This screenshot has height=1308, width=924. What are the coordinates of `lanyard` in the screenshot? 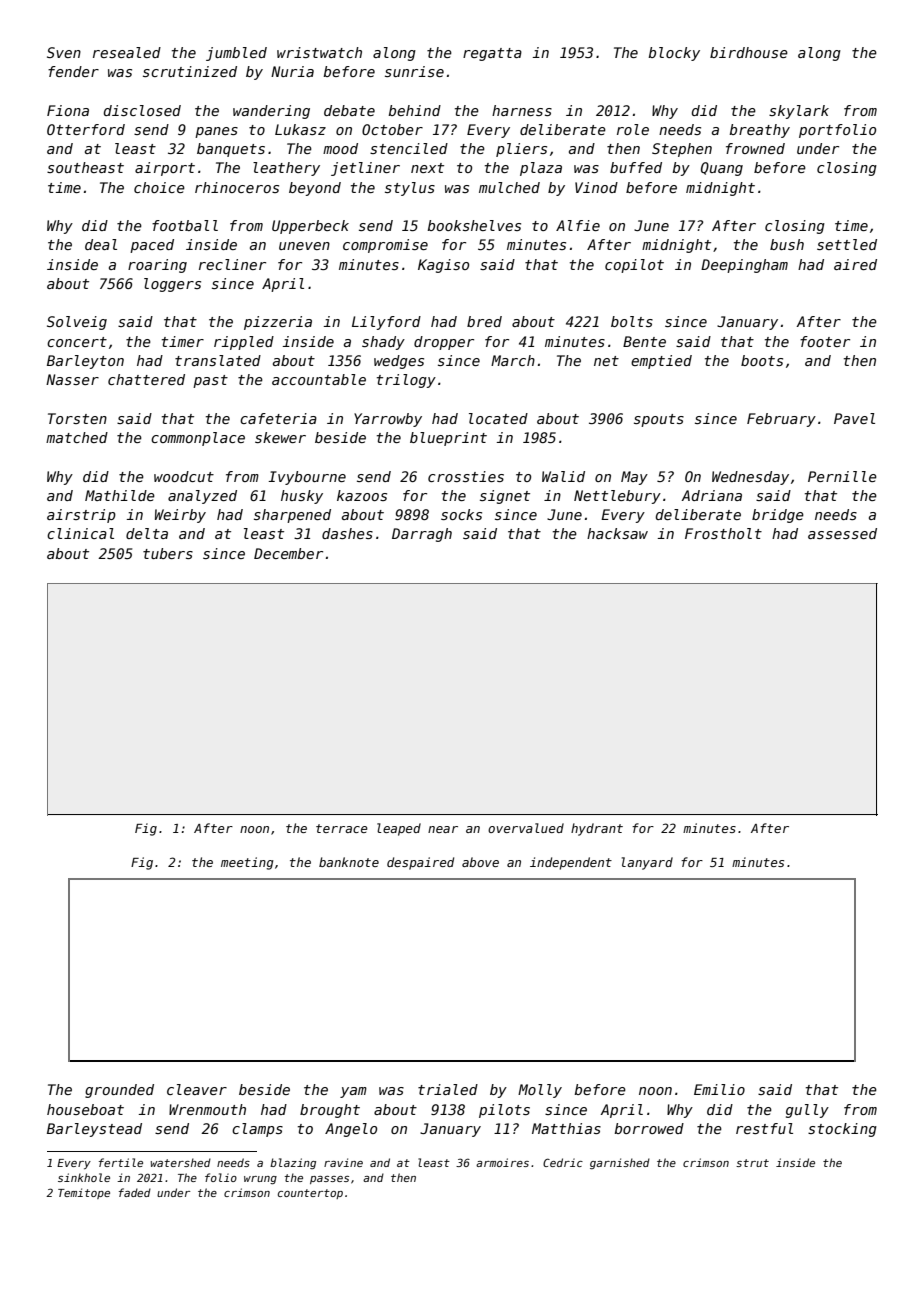 It's located at (647, 863).
